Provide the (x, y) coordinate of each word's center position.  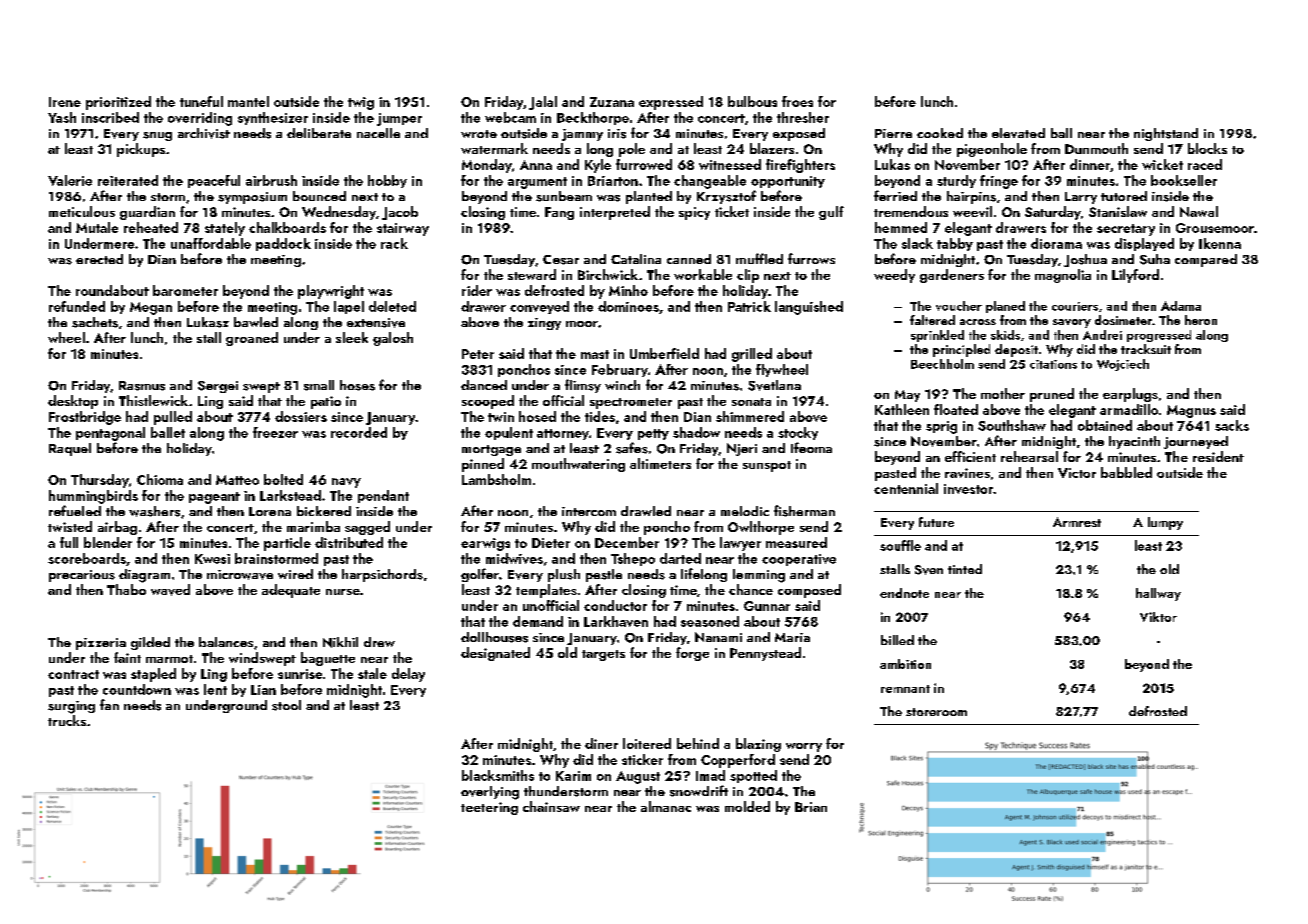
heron (1201, 320)
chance (751, 589)
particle (287, 544)
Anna (536, 165)
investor (968, 489)
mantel (248, 101)
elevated (1018, 133)
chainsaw (551, 806)
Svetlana (774, 385)
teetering (489, 808)
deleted (392, 306)
